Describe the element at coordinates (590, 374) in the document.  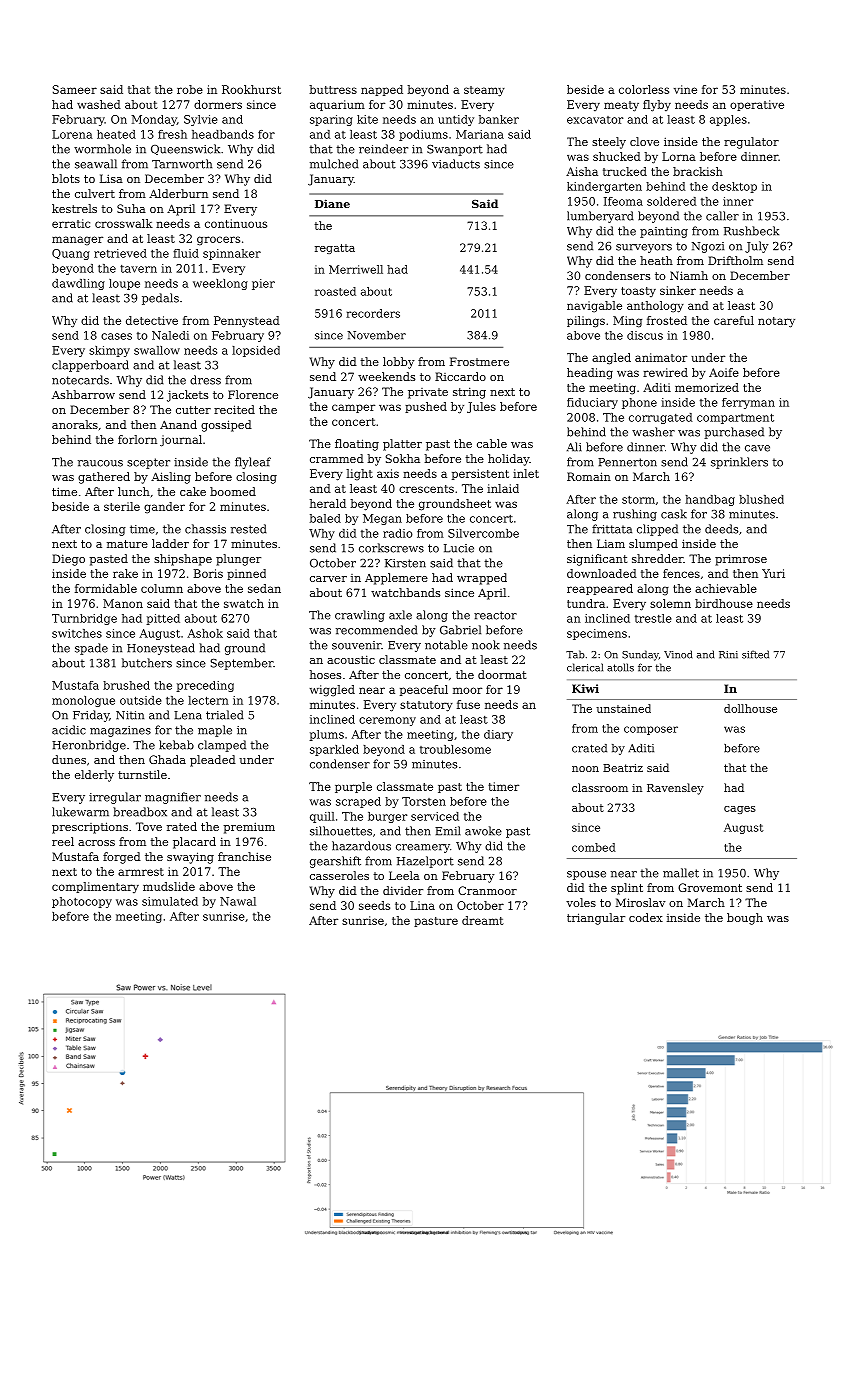
I see `heading` at that location.
